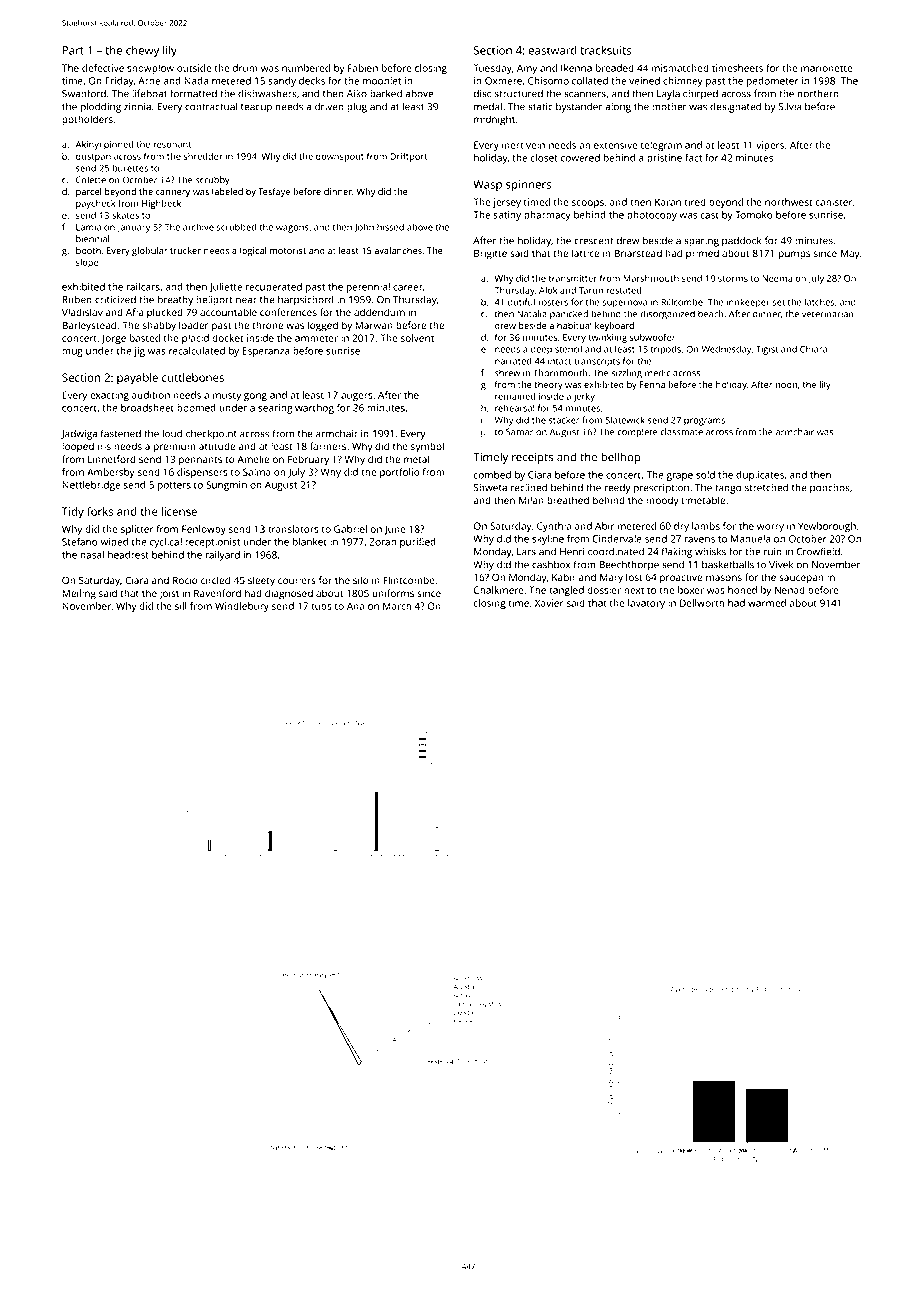 The width and height of the image is (924, 1308). What do you see at coordinates (118, 145) in the image?
I see `pinned` at bounding box center [118, 145].
